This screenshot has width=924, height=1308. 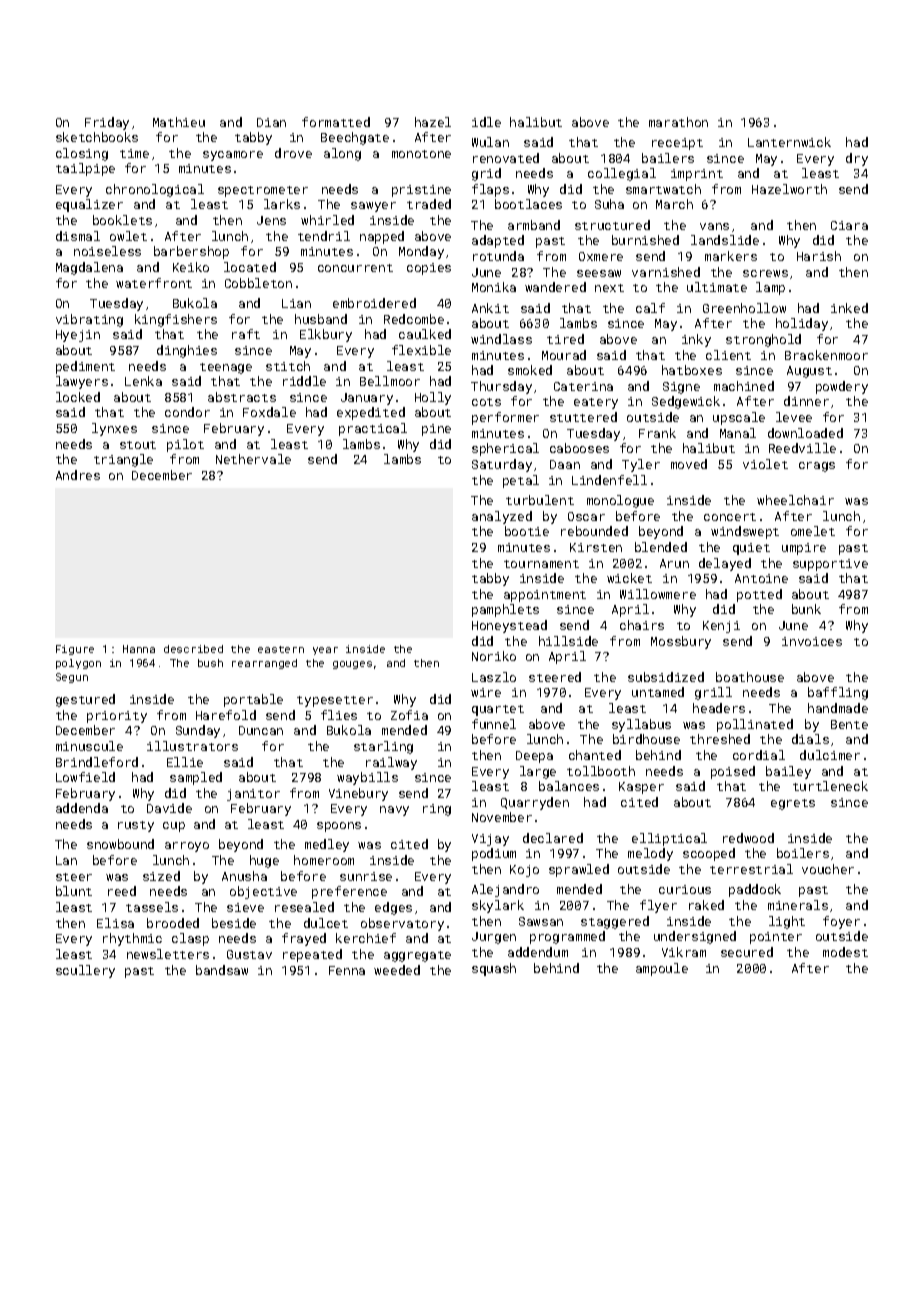 I want to click on Antoine, so click(x=761, y=578).
